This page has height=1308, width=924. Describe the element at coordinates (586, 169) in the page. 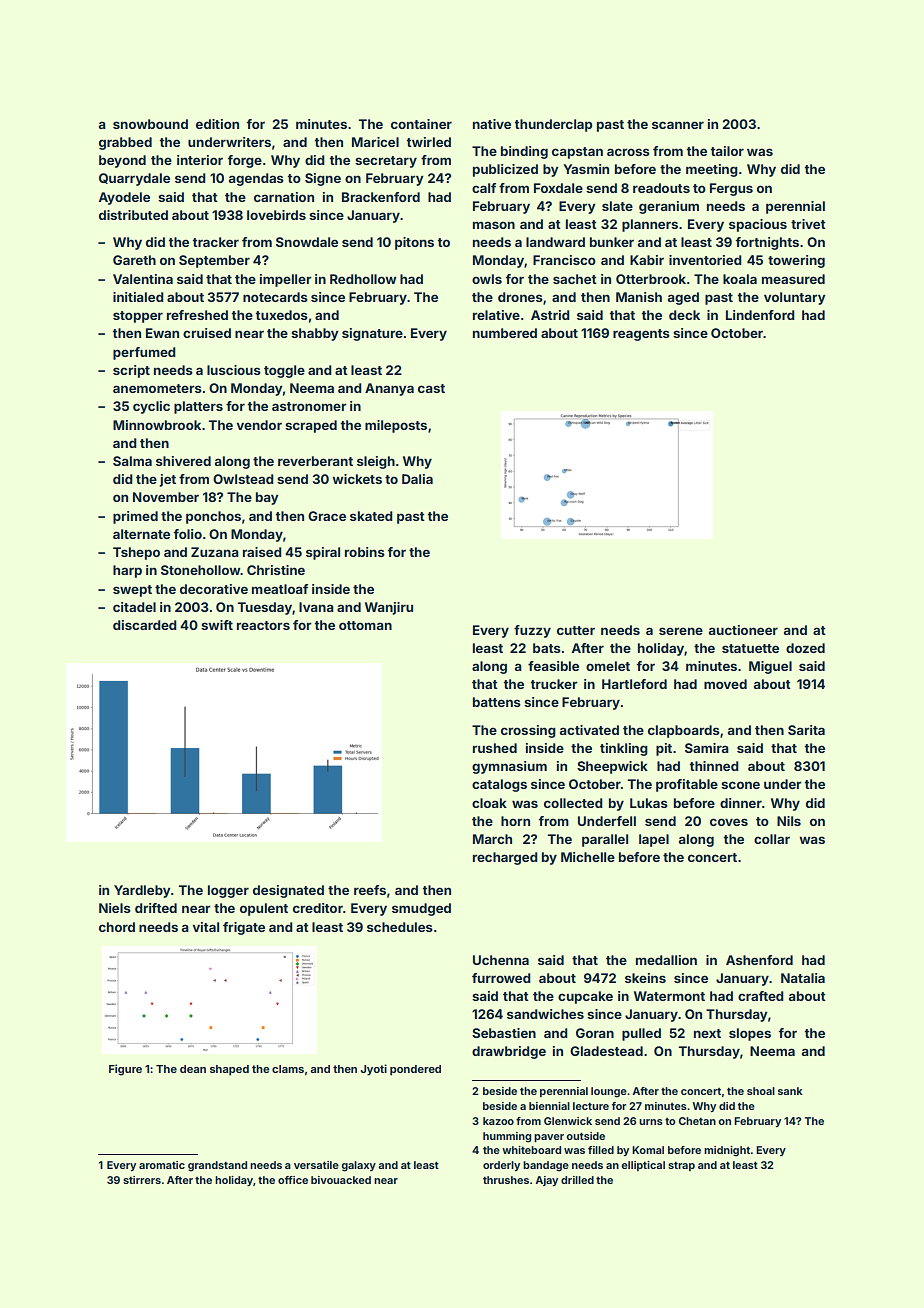

I see `Yasmin` at that location.
